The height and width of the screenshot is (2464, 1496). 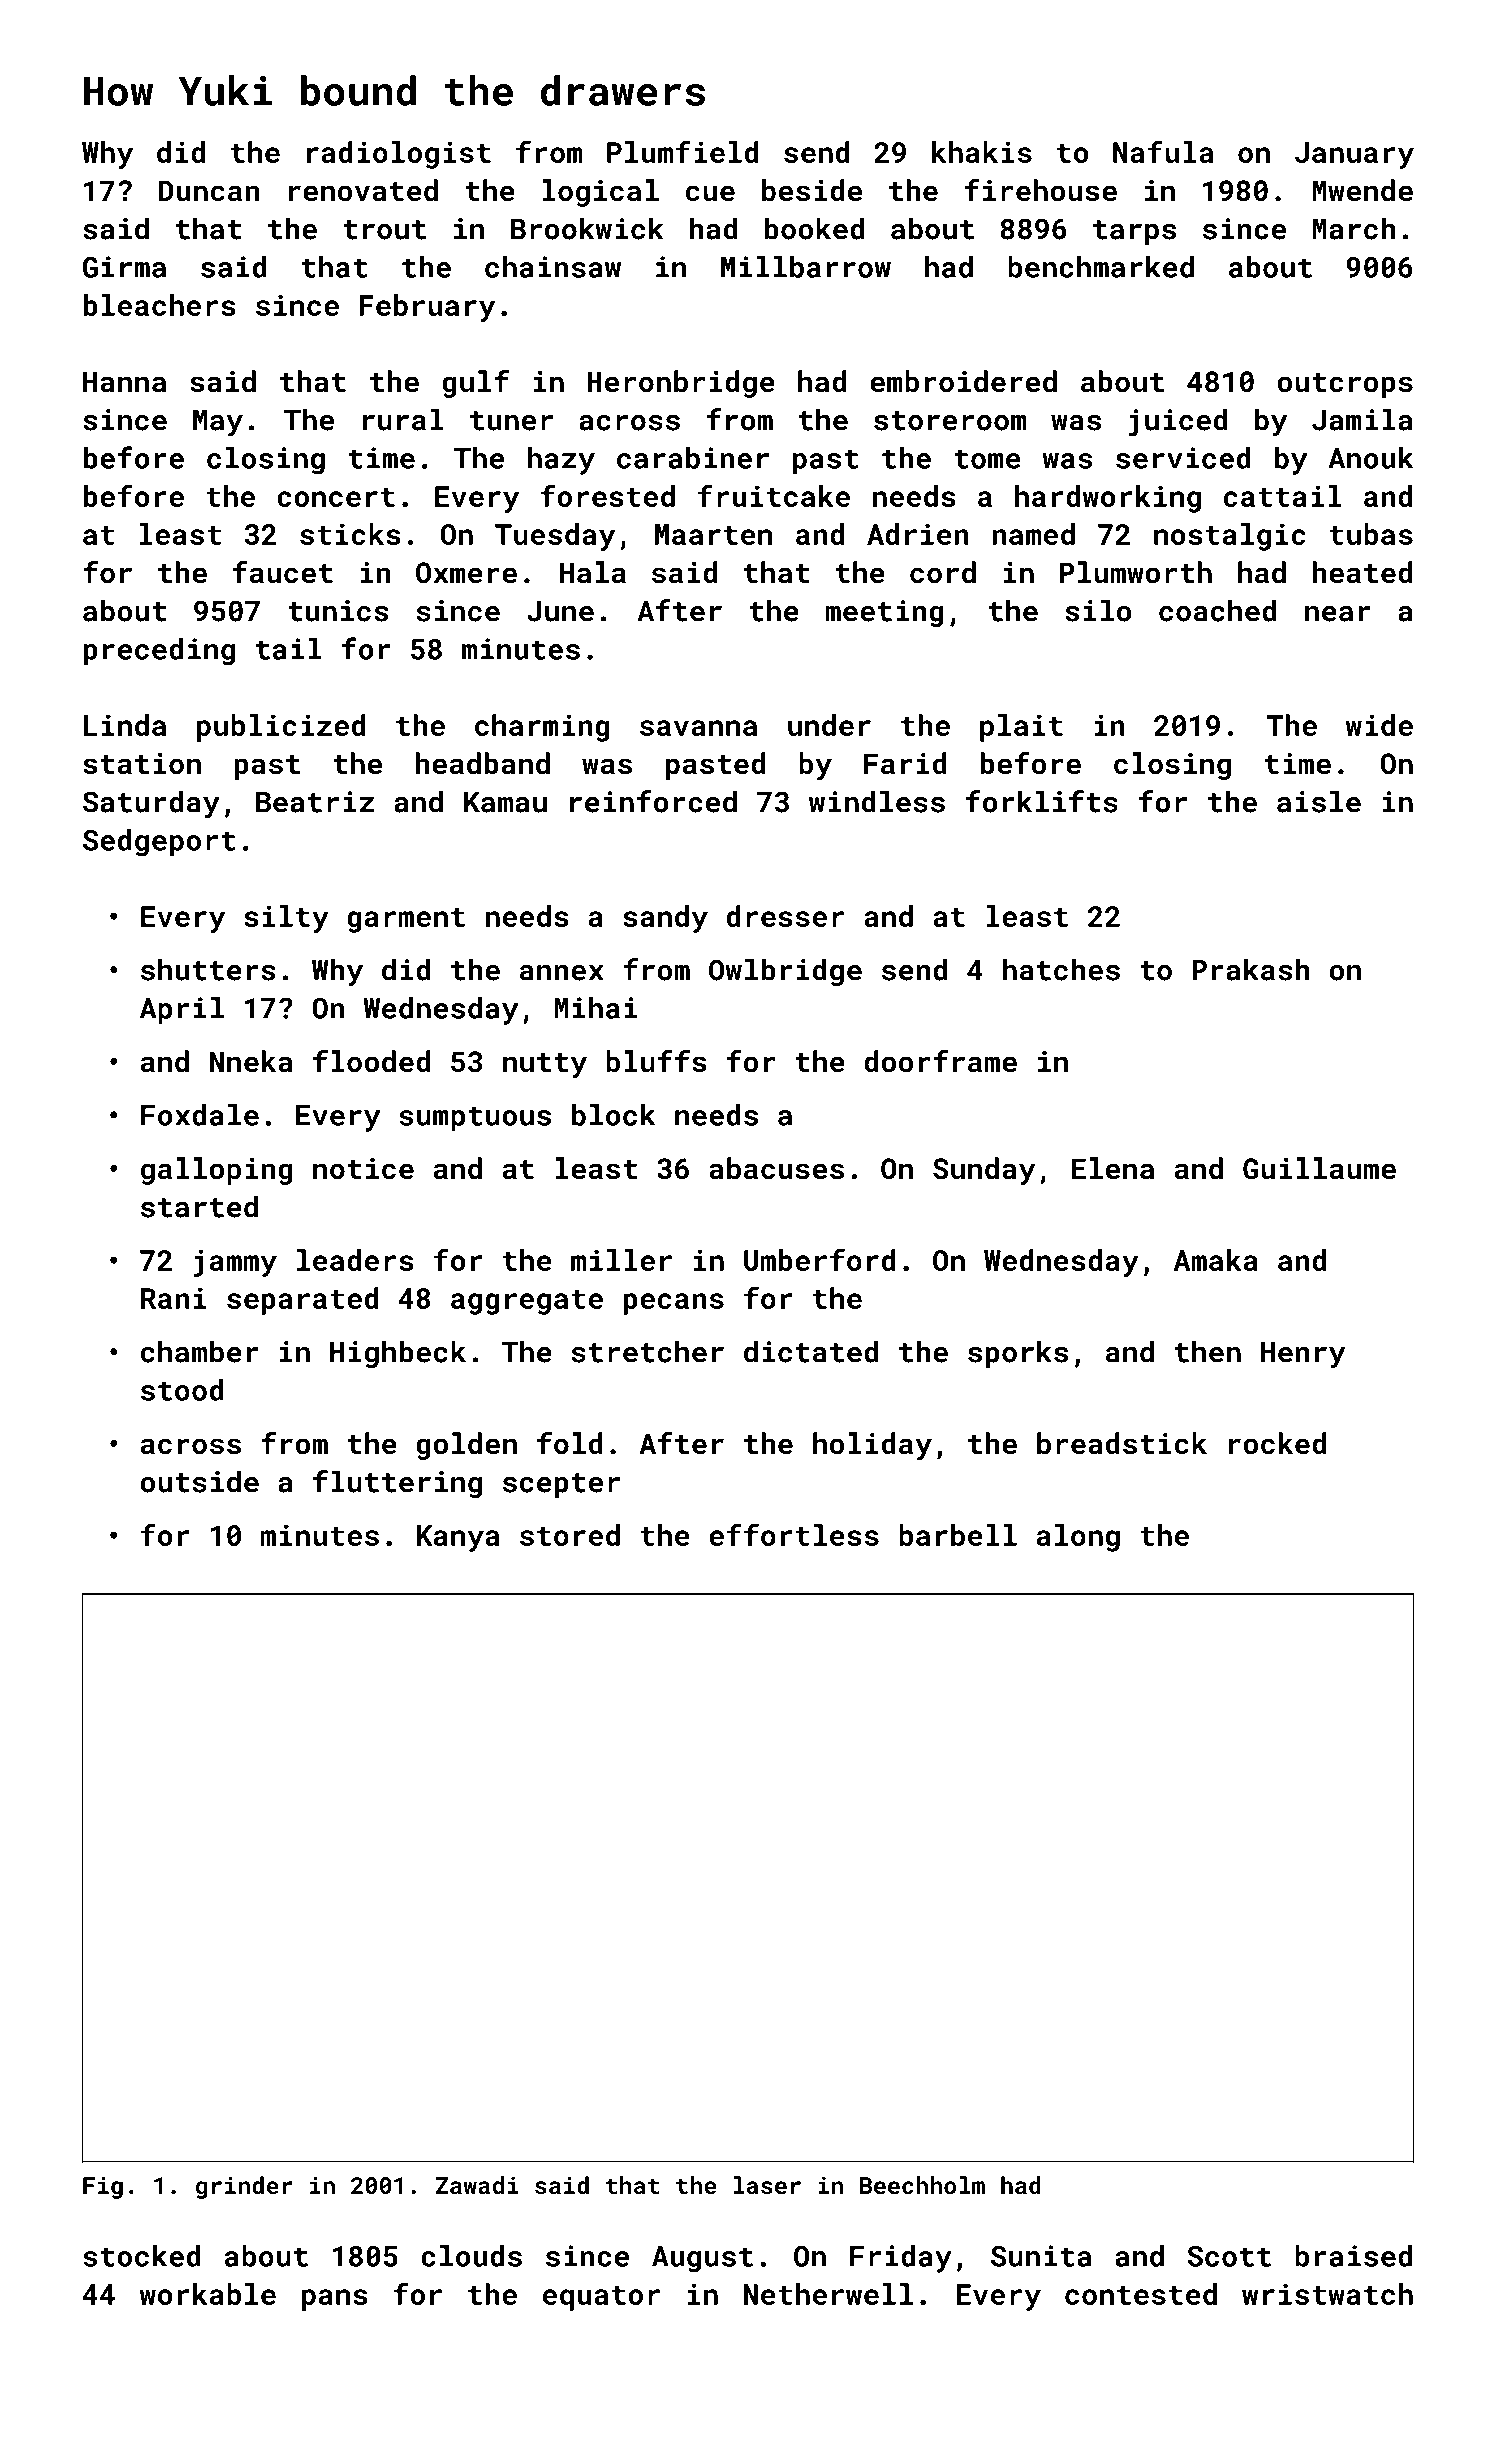 What do you see at coordinates (1078, 1538) in the screenshot?
I see `along` at bounding box center [1078, 1538].
